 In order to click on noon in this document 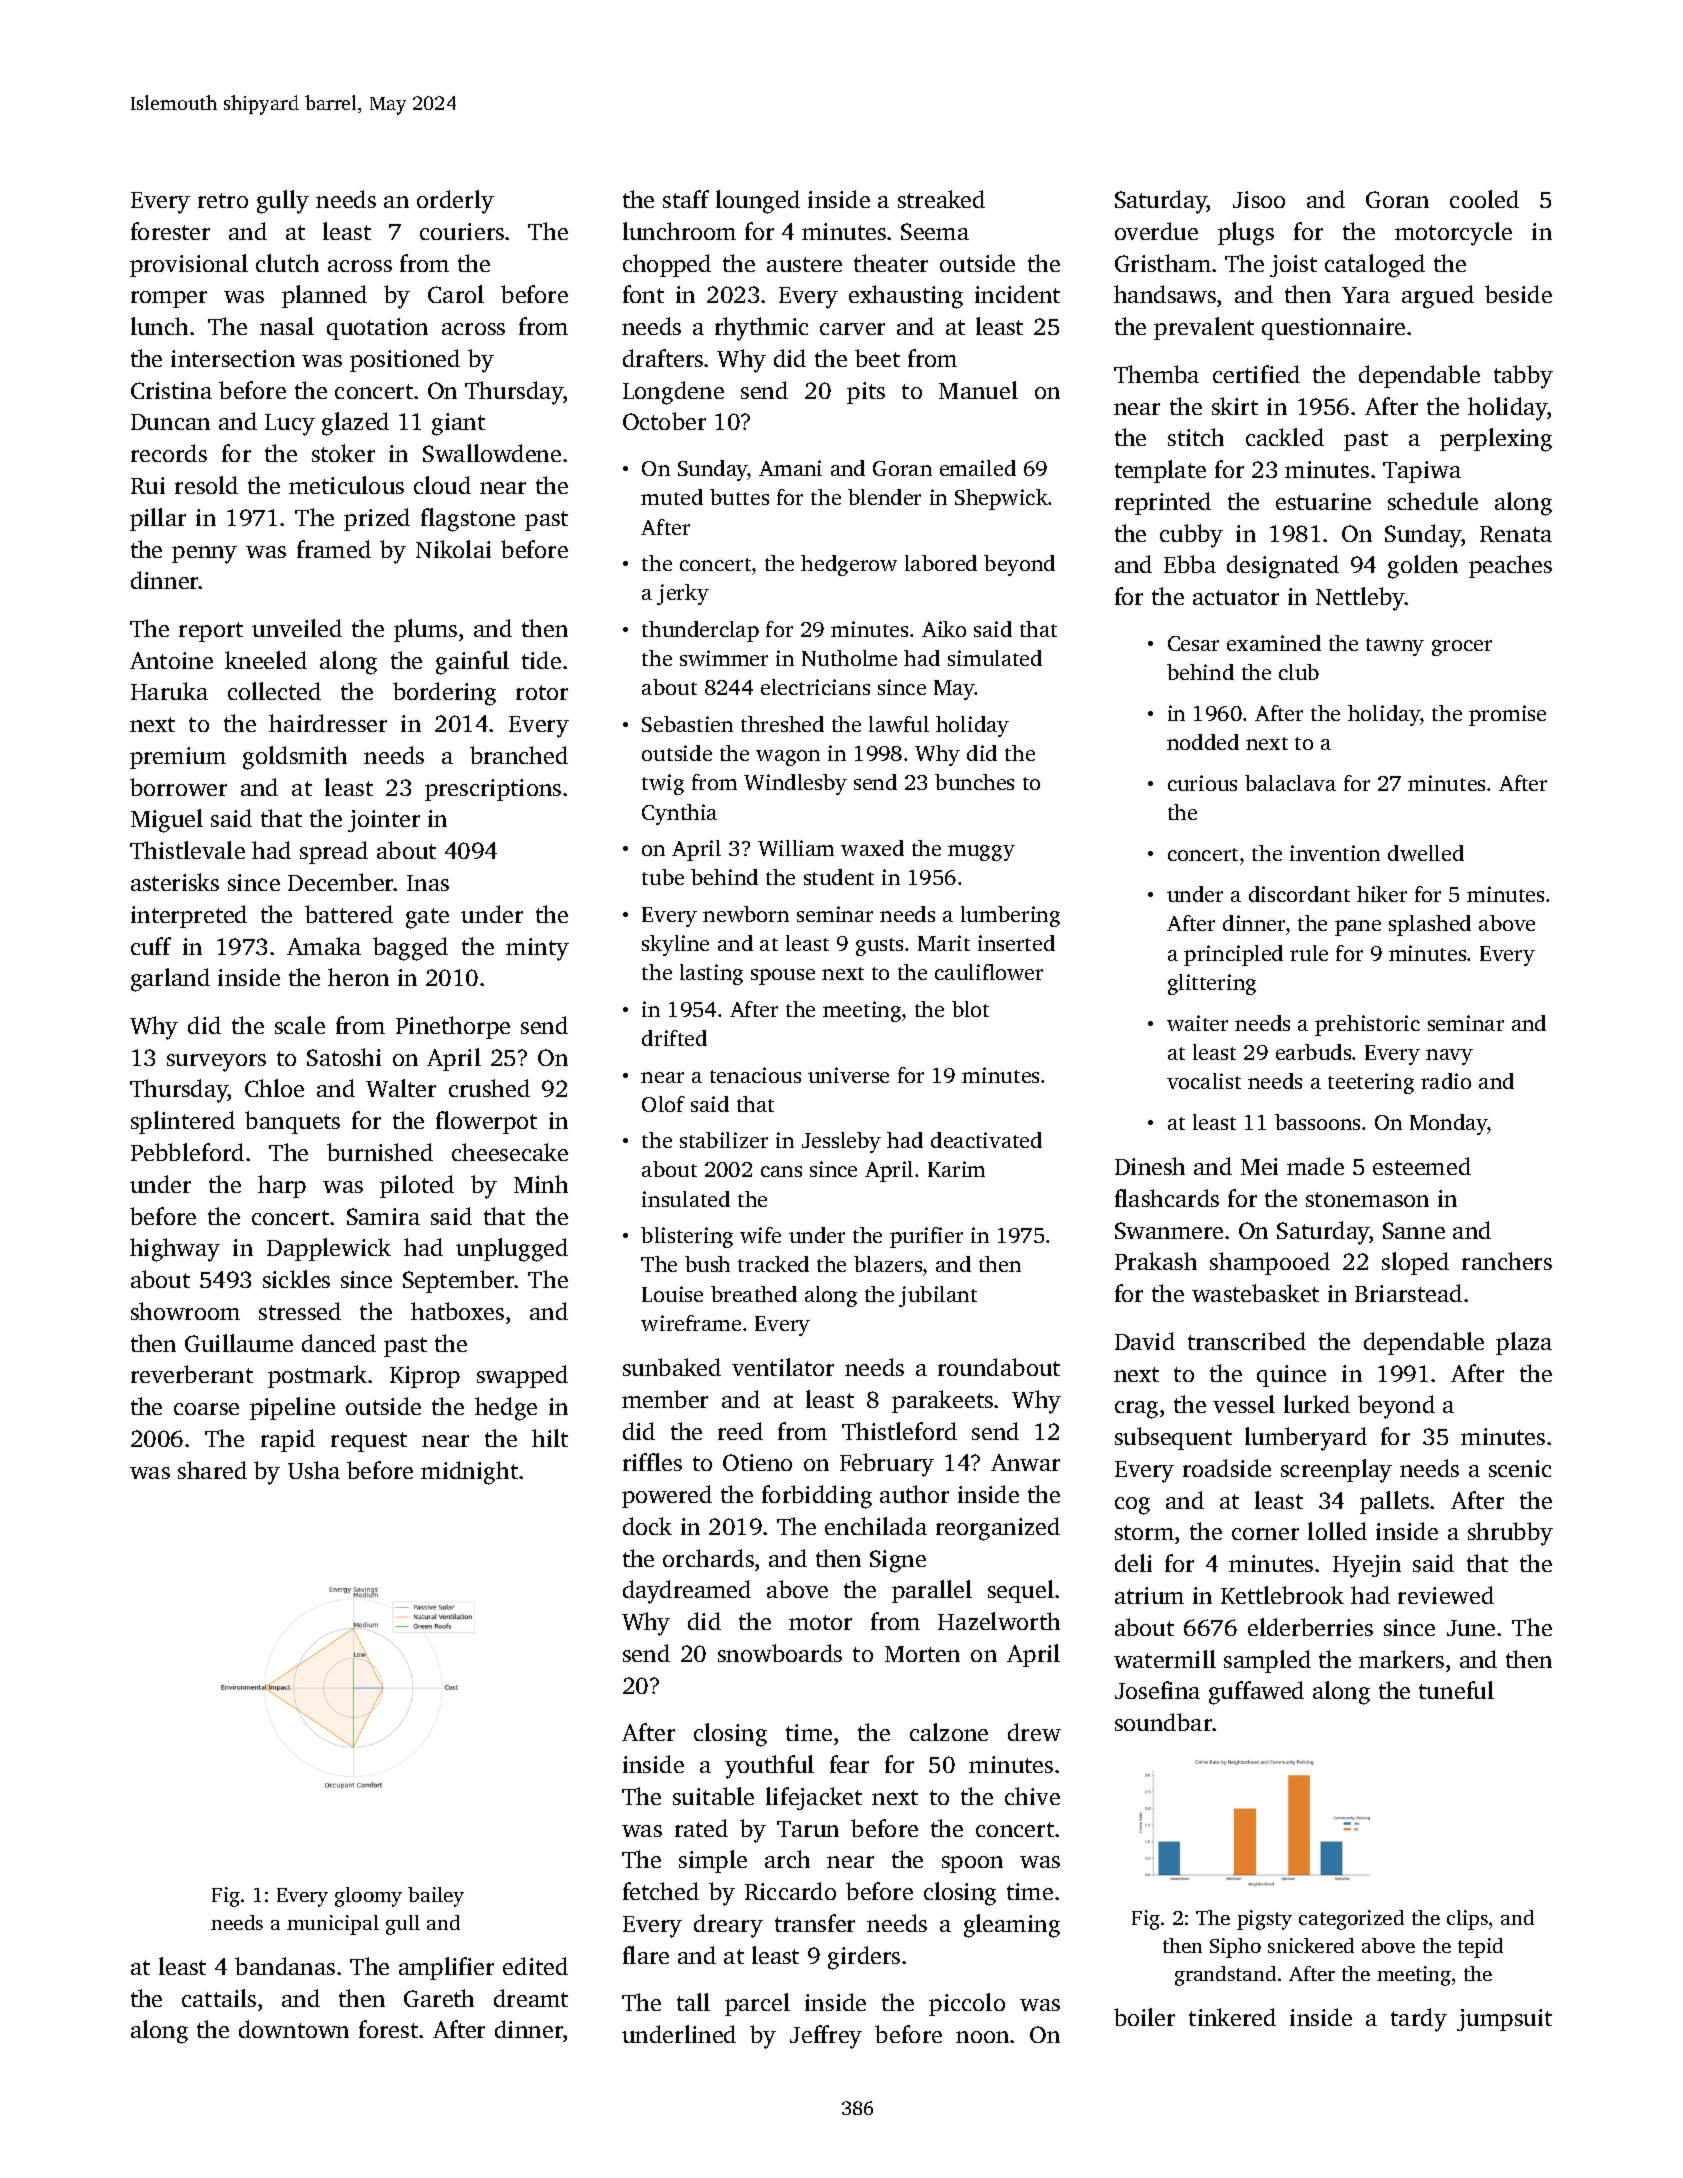, I will do `click(982, 2037)`.
